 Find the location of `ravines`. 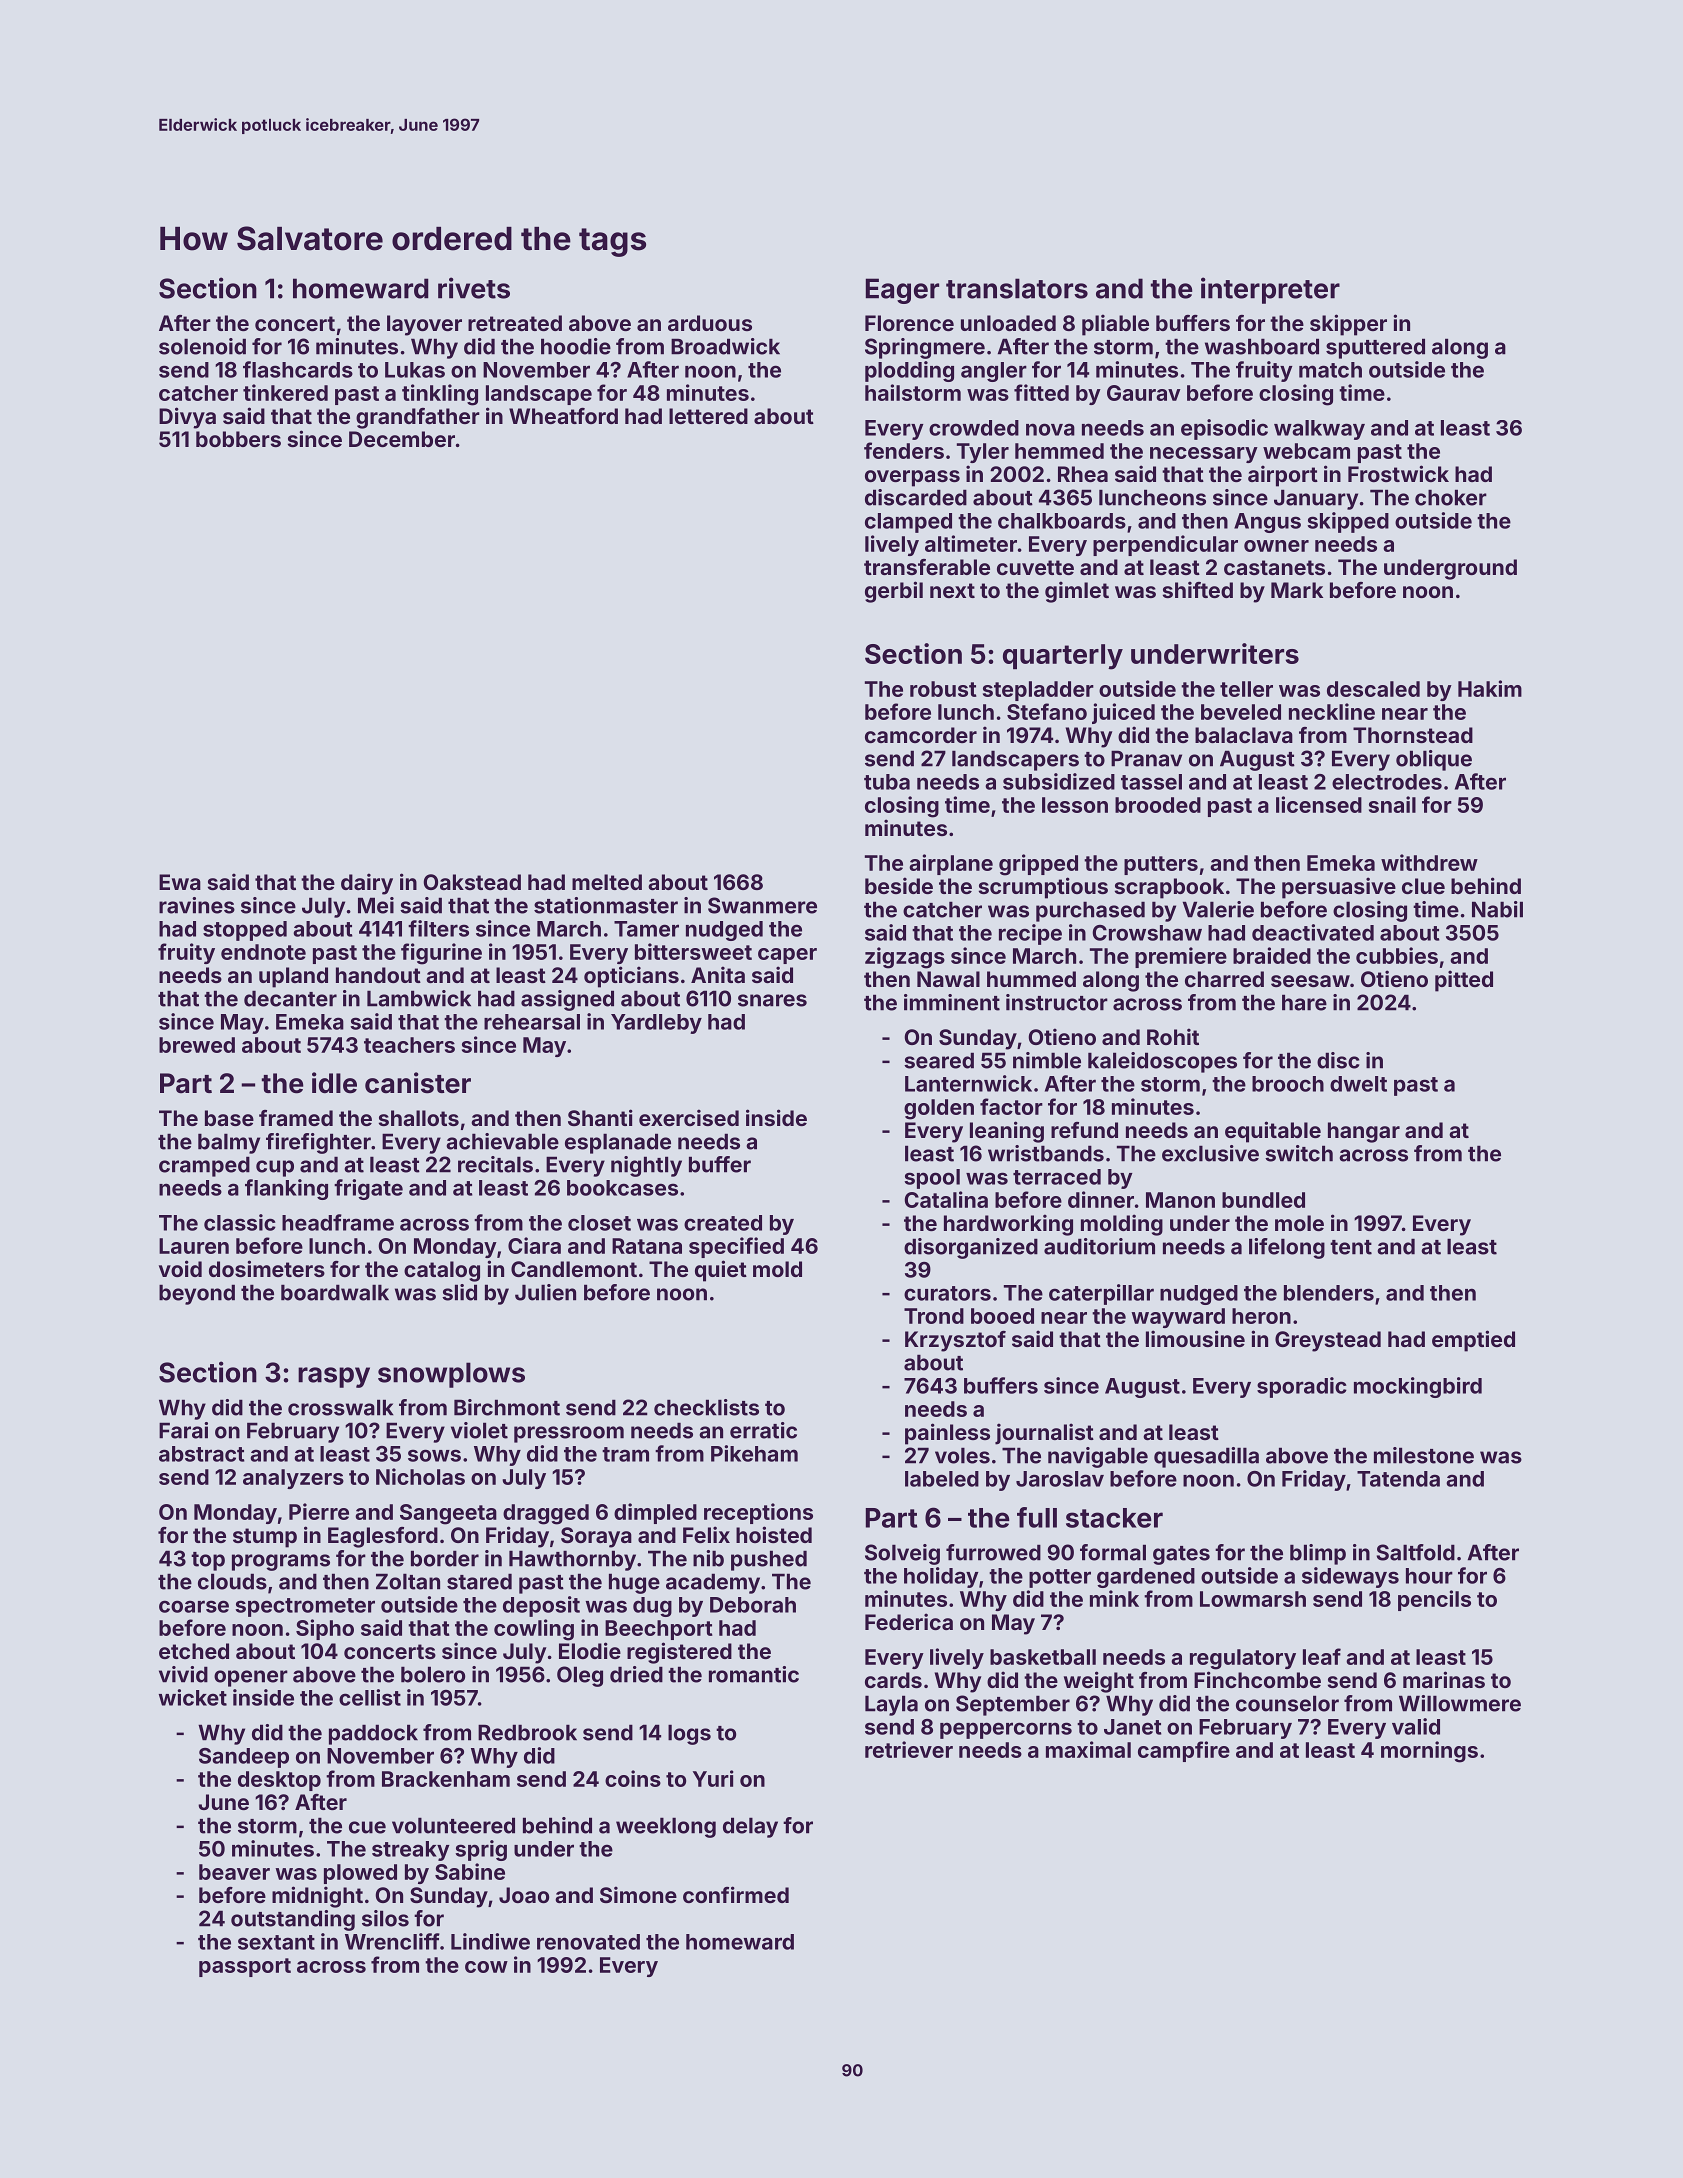

ravines is located at coordinates (197, 905).
